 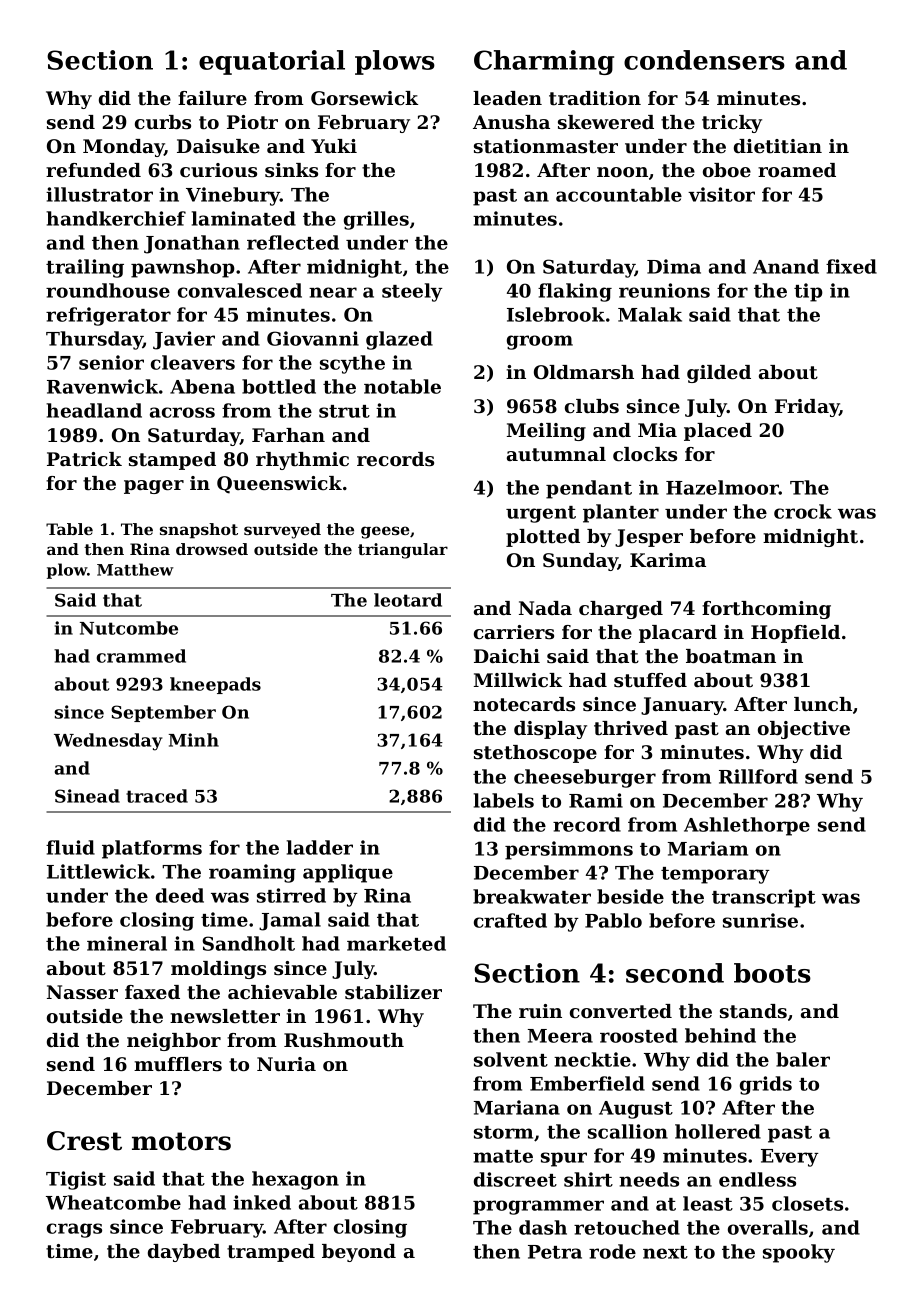 What do you see at coordinates (704, 60) in the screenshot?
I see `condensers` at bounding box center [704, 60].
